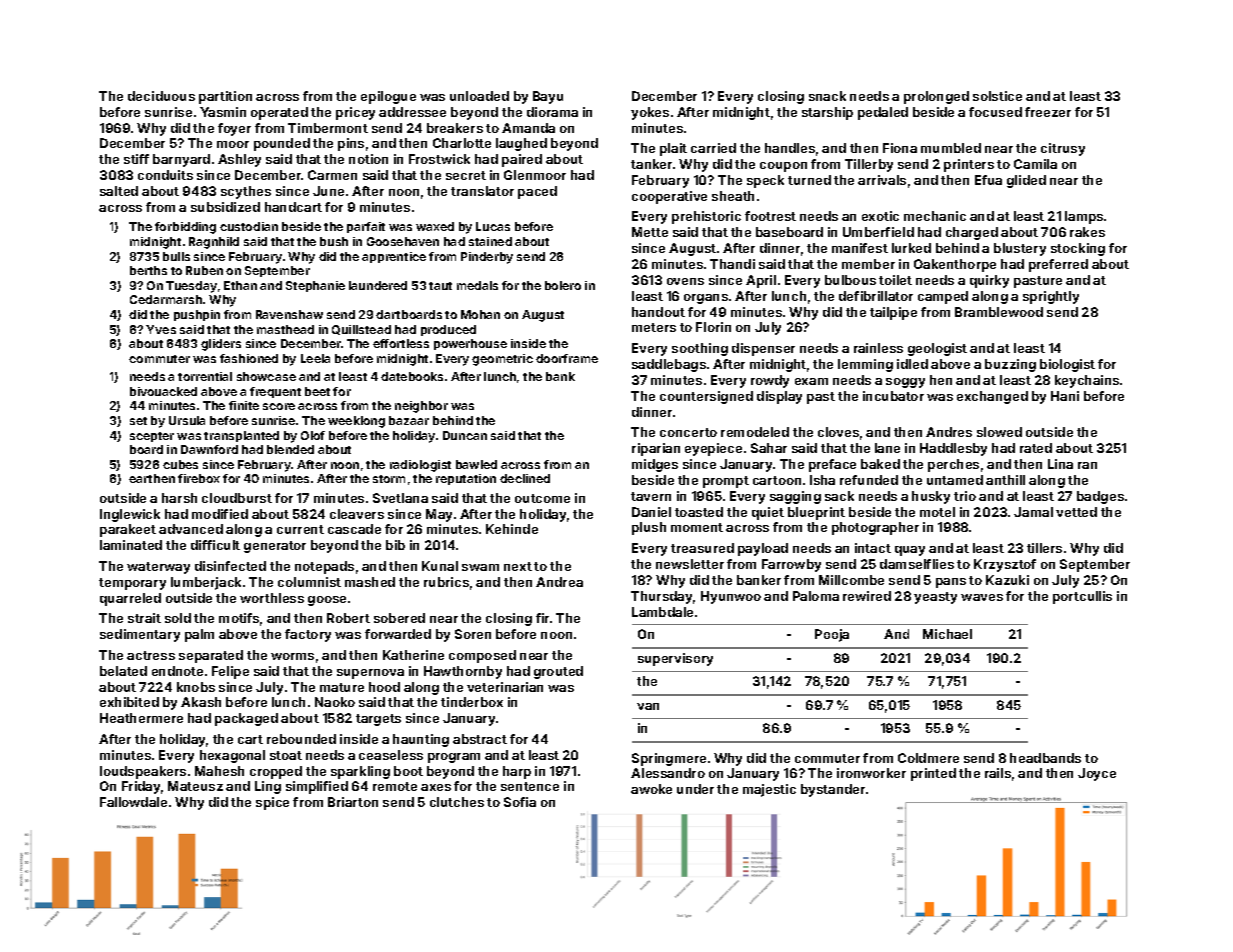 The image size is (1233, 952). What do you see at coordinates (276, 772) in the screenshot?
I see `cropped` at bounding box center [276, 772].
